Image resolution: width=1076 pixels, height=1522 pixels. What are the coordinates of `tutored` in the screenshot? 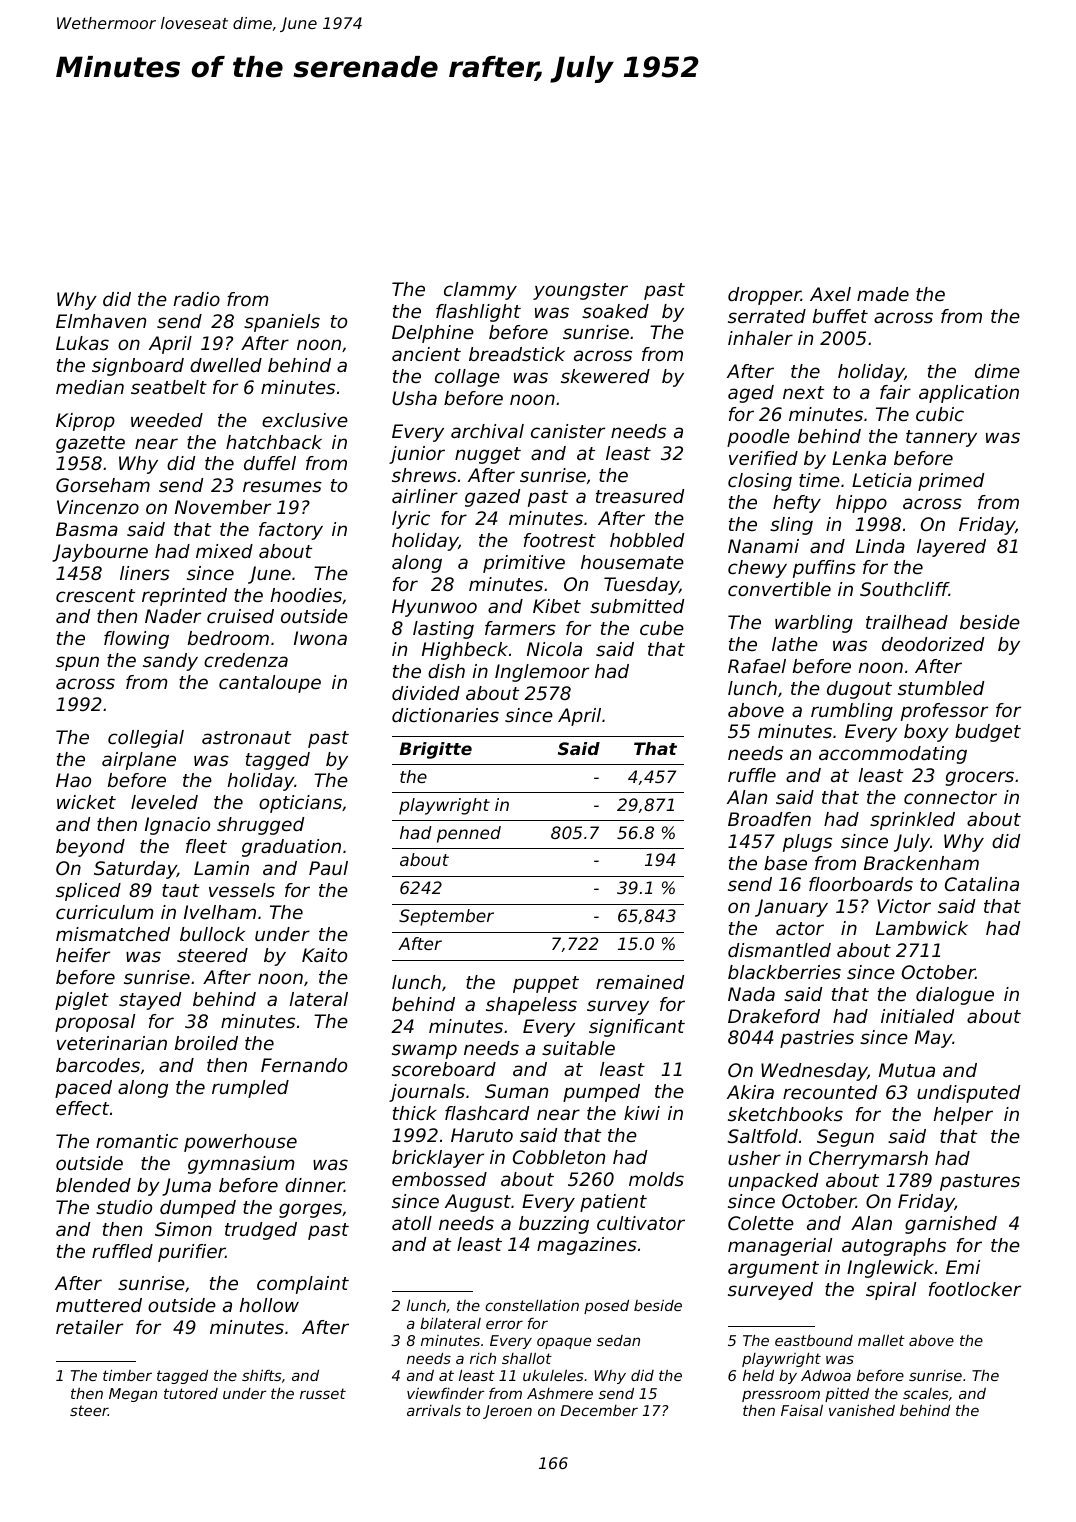 It's located at (191, 1393).
